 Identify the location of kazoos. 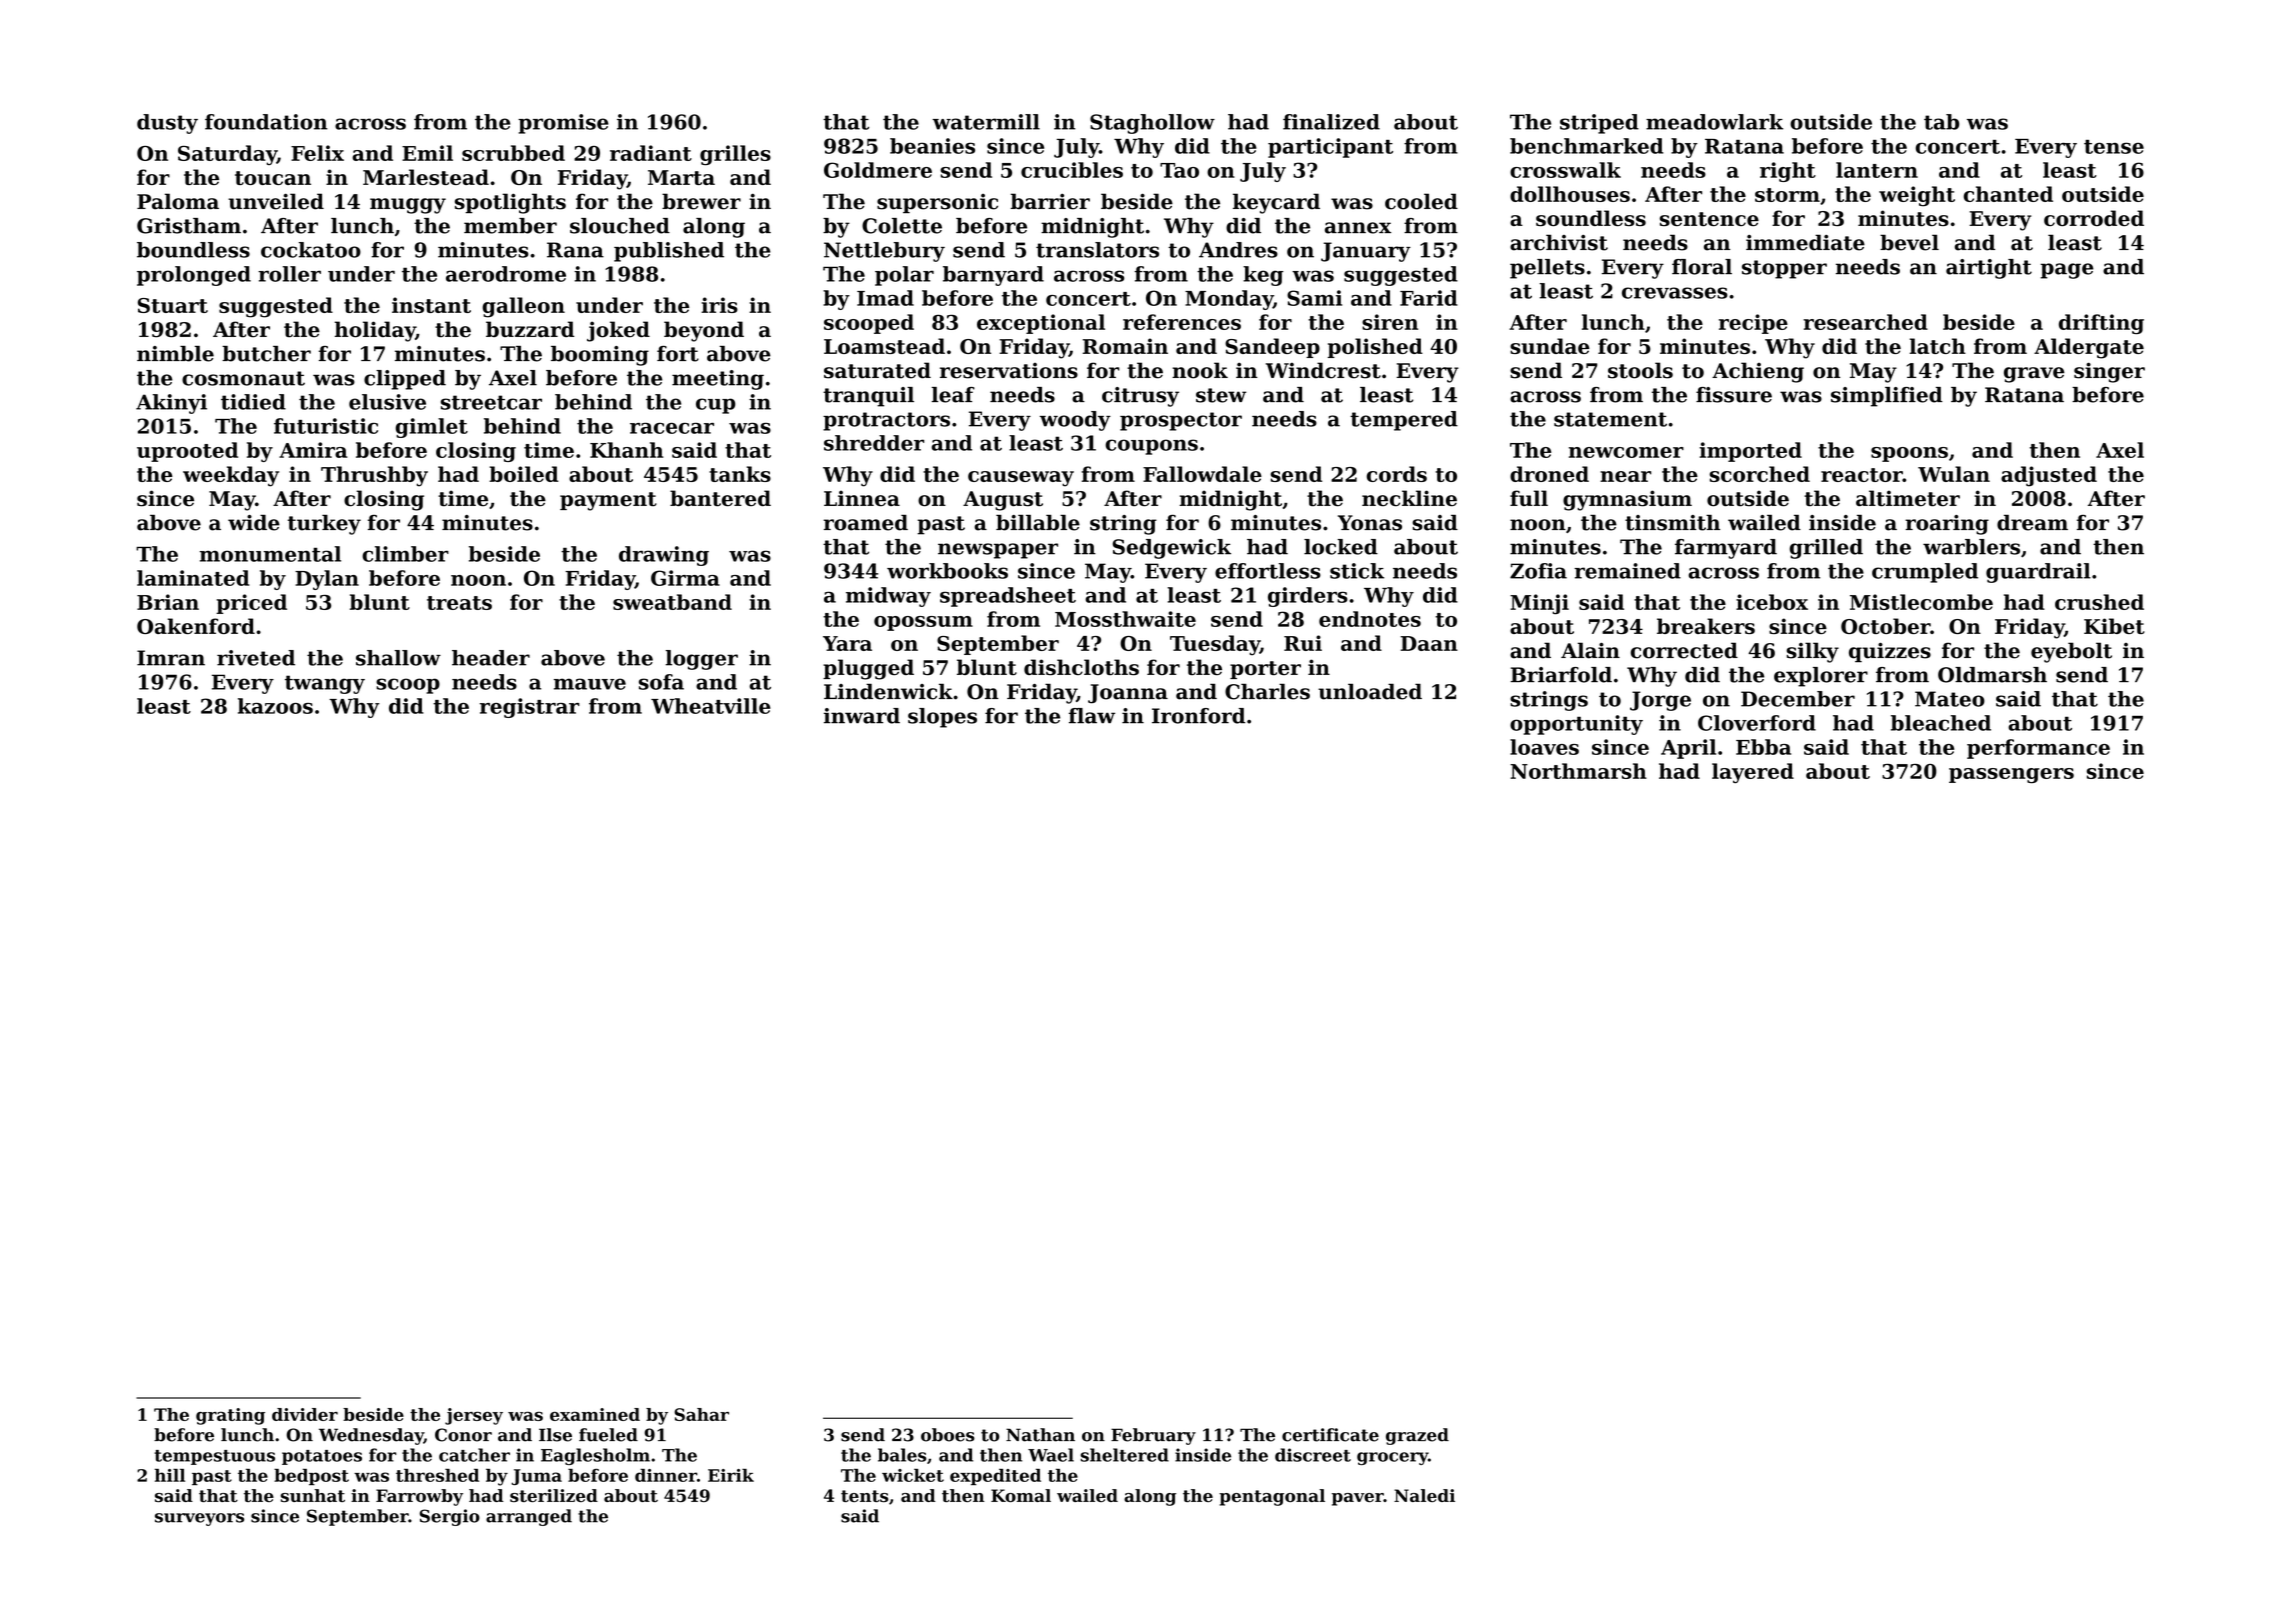
(275, 706).
